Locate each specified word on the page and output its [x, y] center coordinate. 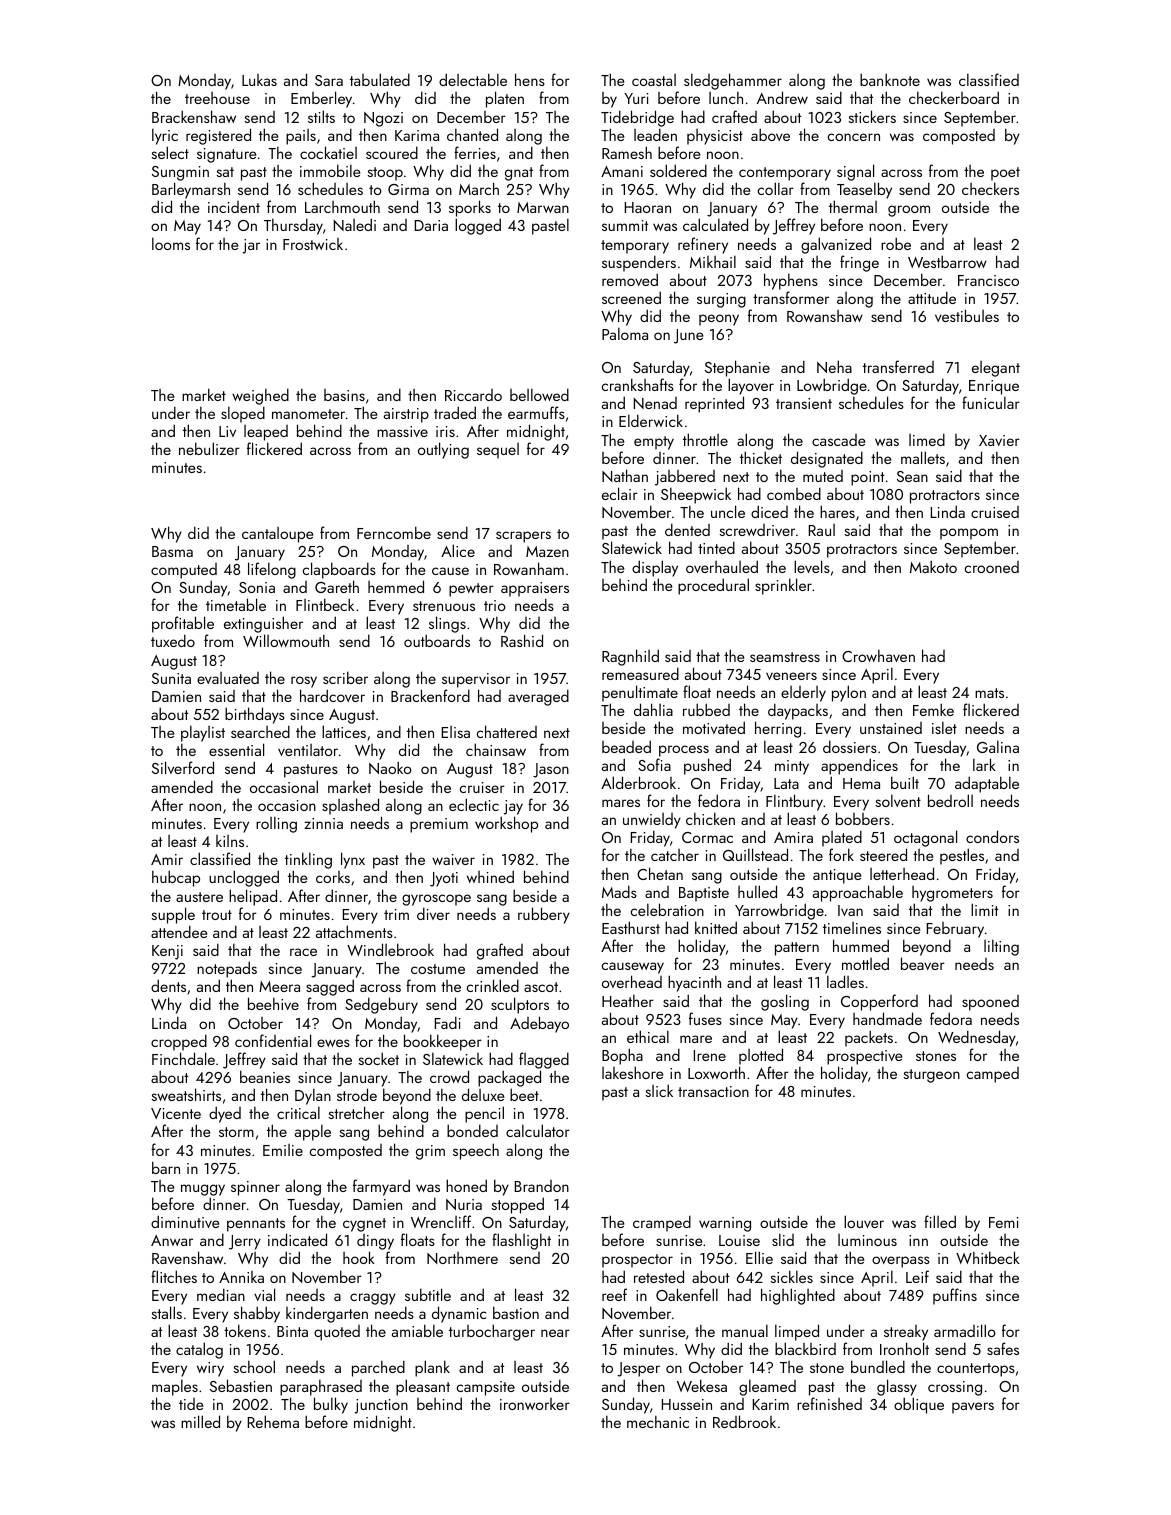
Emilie [283, 1150]
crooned [992, 567]
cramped [662, 1223]
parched [378, 1368]
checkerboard [954, 97]
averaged [538, 697]
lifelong [272, 570]
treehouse [217, 98]
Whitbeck [988, 1257]
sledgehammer [733, 81]
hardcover [332, 695]
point [867, 478]
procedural [713, 586]
